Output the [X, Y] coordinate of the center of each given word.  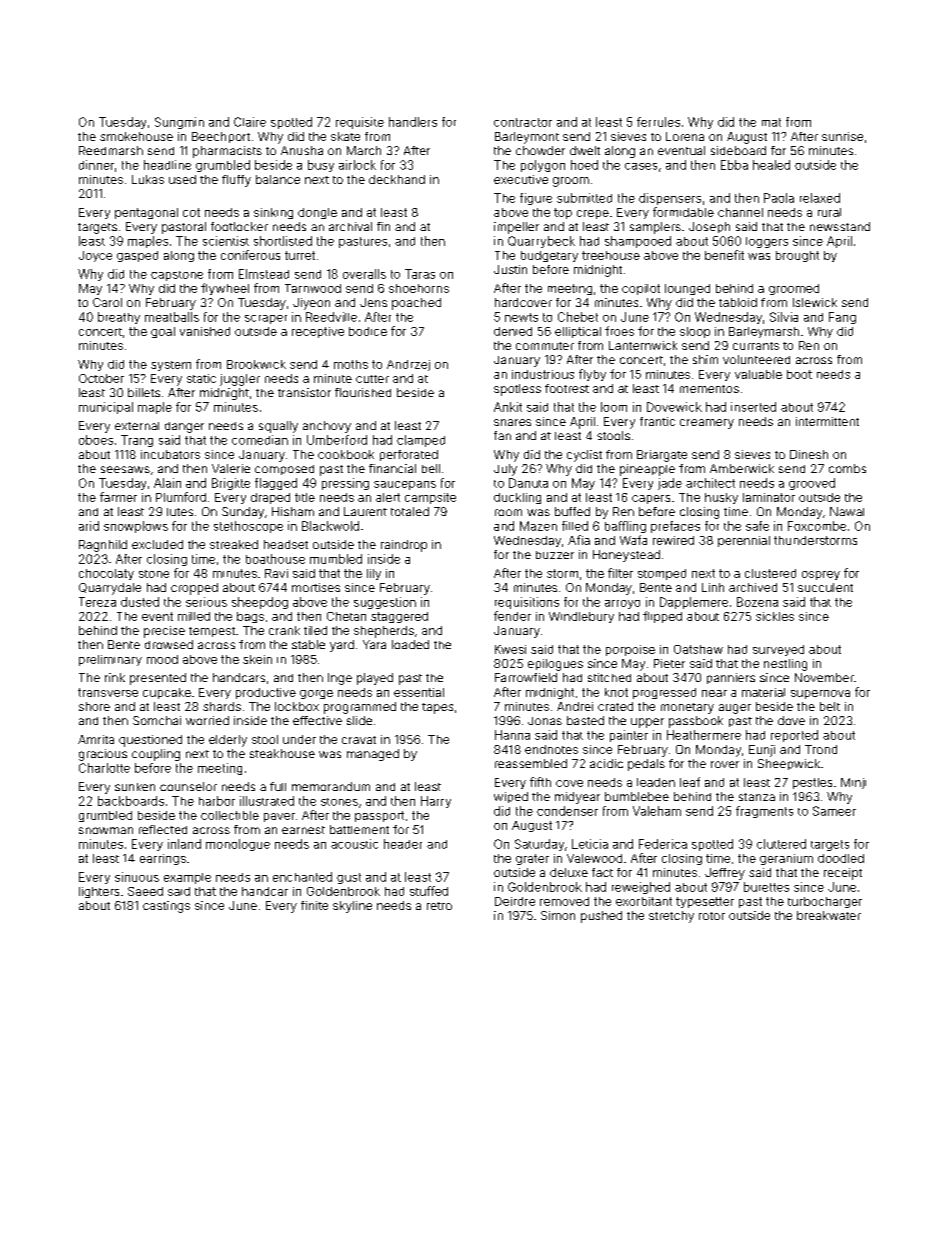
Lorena [685, 136]
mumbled [336, 559]
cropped [194, 589]
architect [710, 483]
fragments [764, 812]
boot [799, 374]
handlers [413, 122]
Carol [107, 302]
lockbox [297, 706]
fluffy [236, 181]
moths [351, 364]
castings [166, 907]
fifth [540, 782]
